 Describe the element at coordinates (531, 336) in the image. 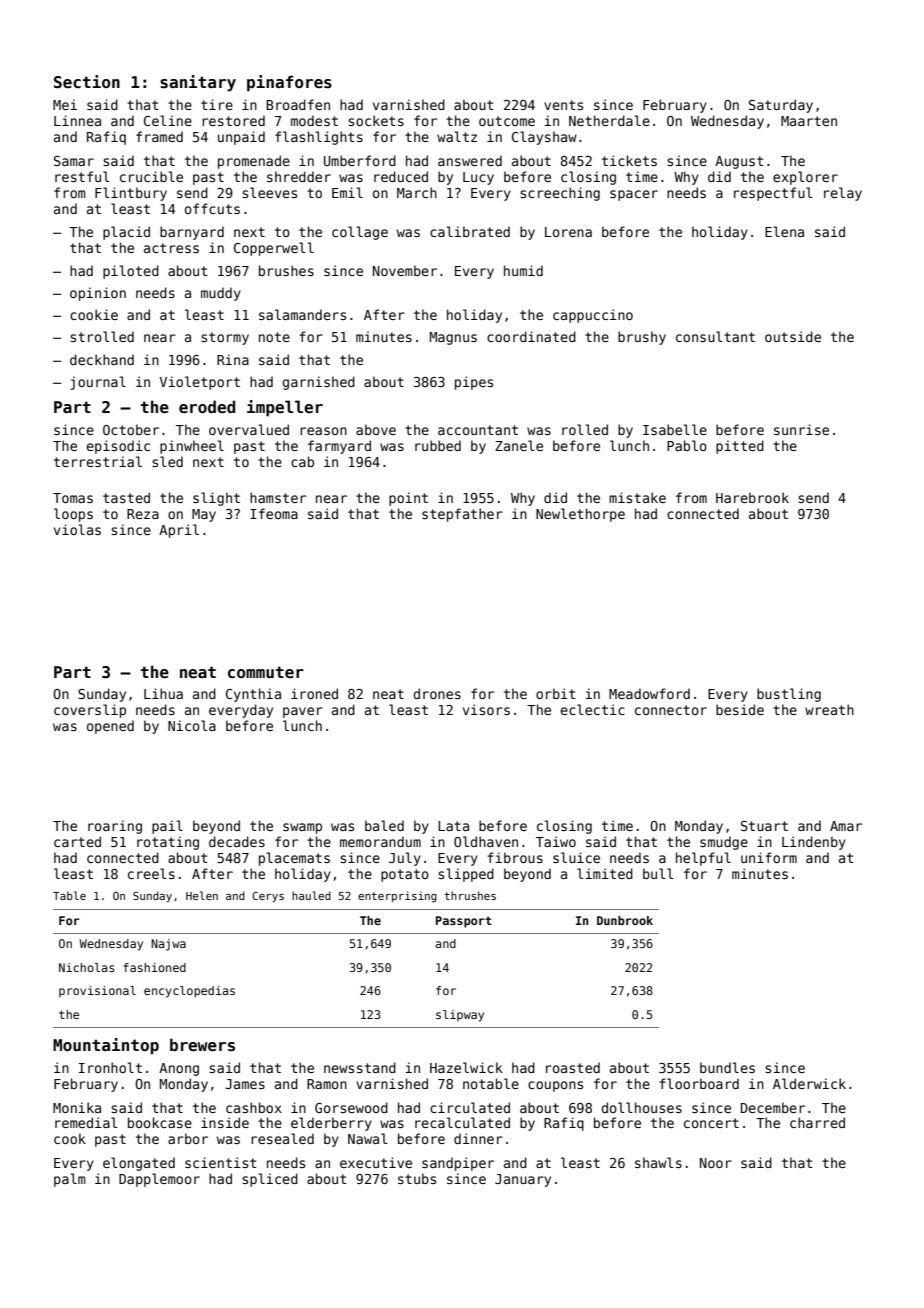

I see `coordinated` at that location.
